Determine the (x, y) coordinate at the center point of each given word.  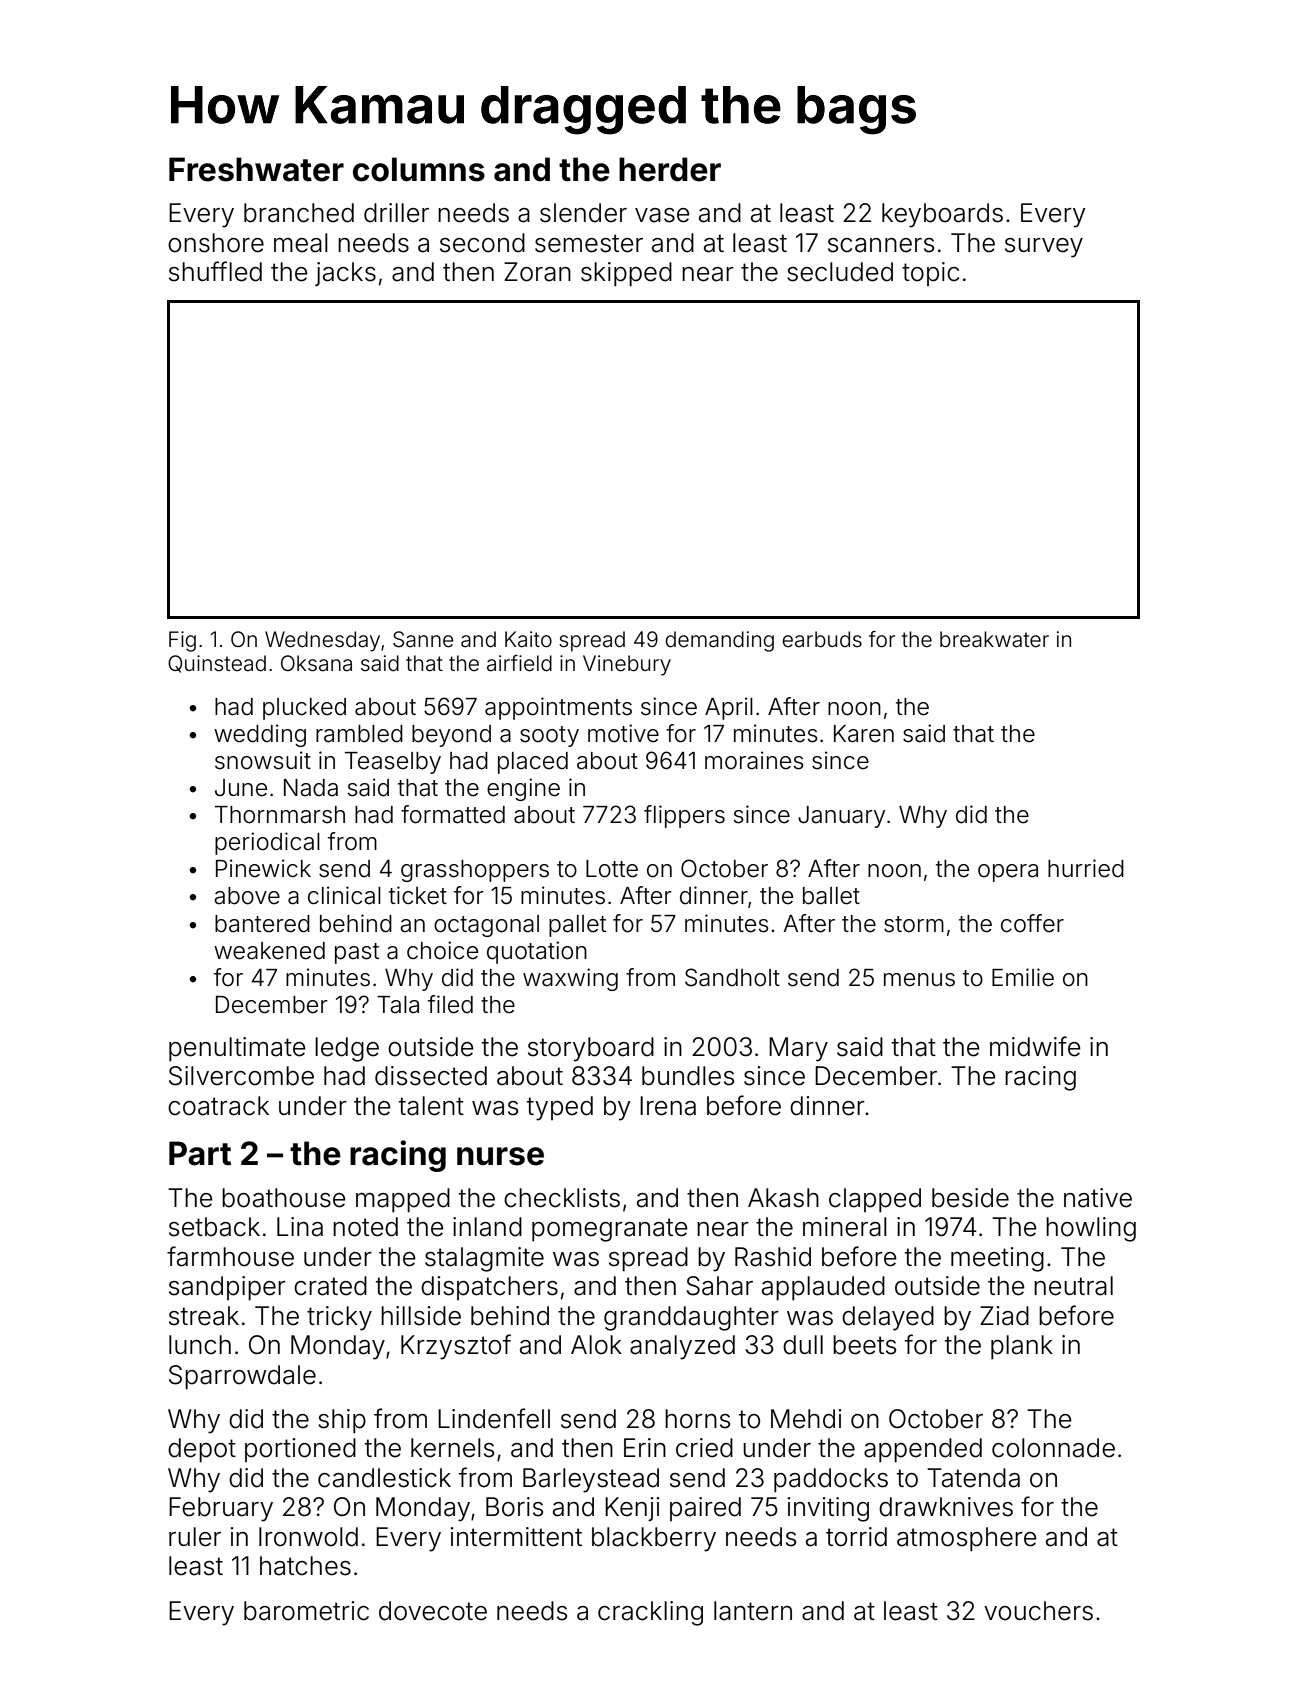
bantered (262, 924)
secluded (840, 272)
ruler (195, 1537)
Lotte (612, 869)
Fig (182, 641)
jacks (345, 274)
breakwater (994, 639)
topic (930, 274)
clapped (875, 1200)
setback (214, 1227)
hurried (1086, 868)
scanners (881, 245)
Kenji (632, 1509)
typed (560, 1108)
